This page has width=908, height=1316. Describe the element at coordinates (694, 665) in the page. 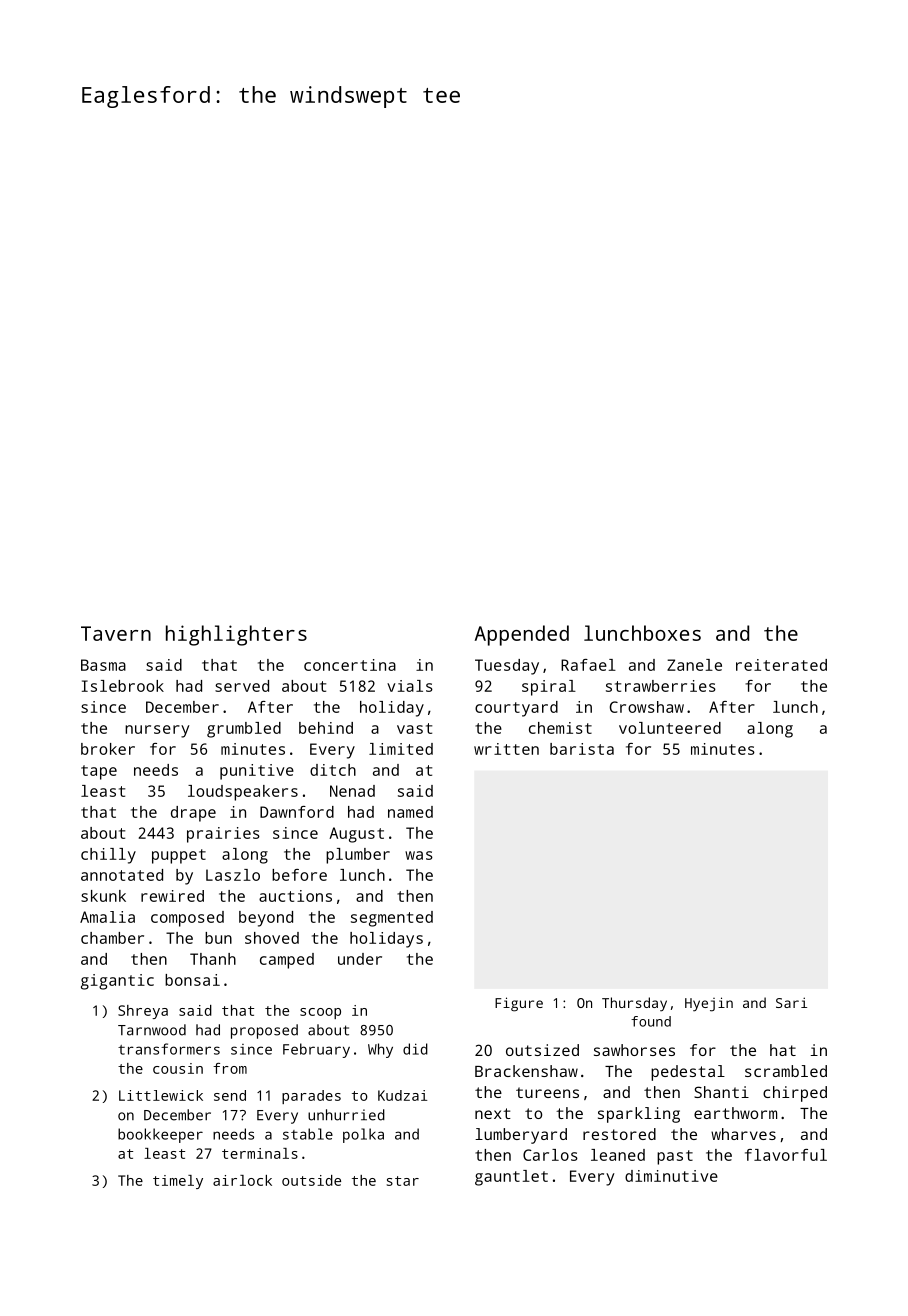

I see `Zanele` at that location.
